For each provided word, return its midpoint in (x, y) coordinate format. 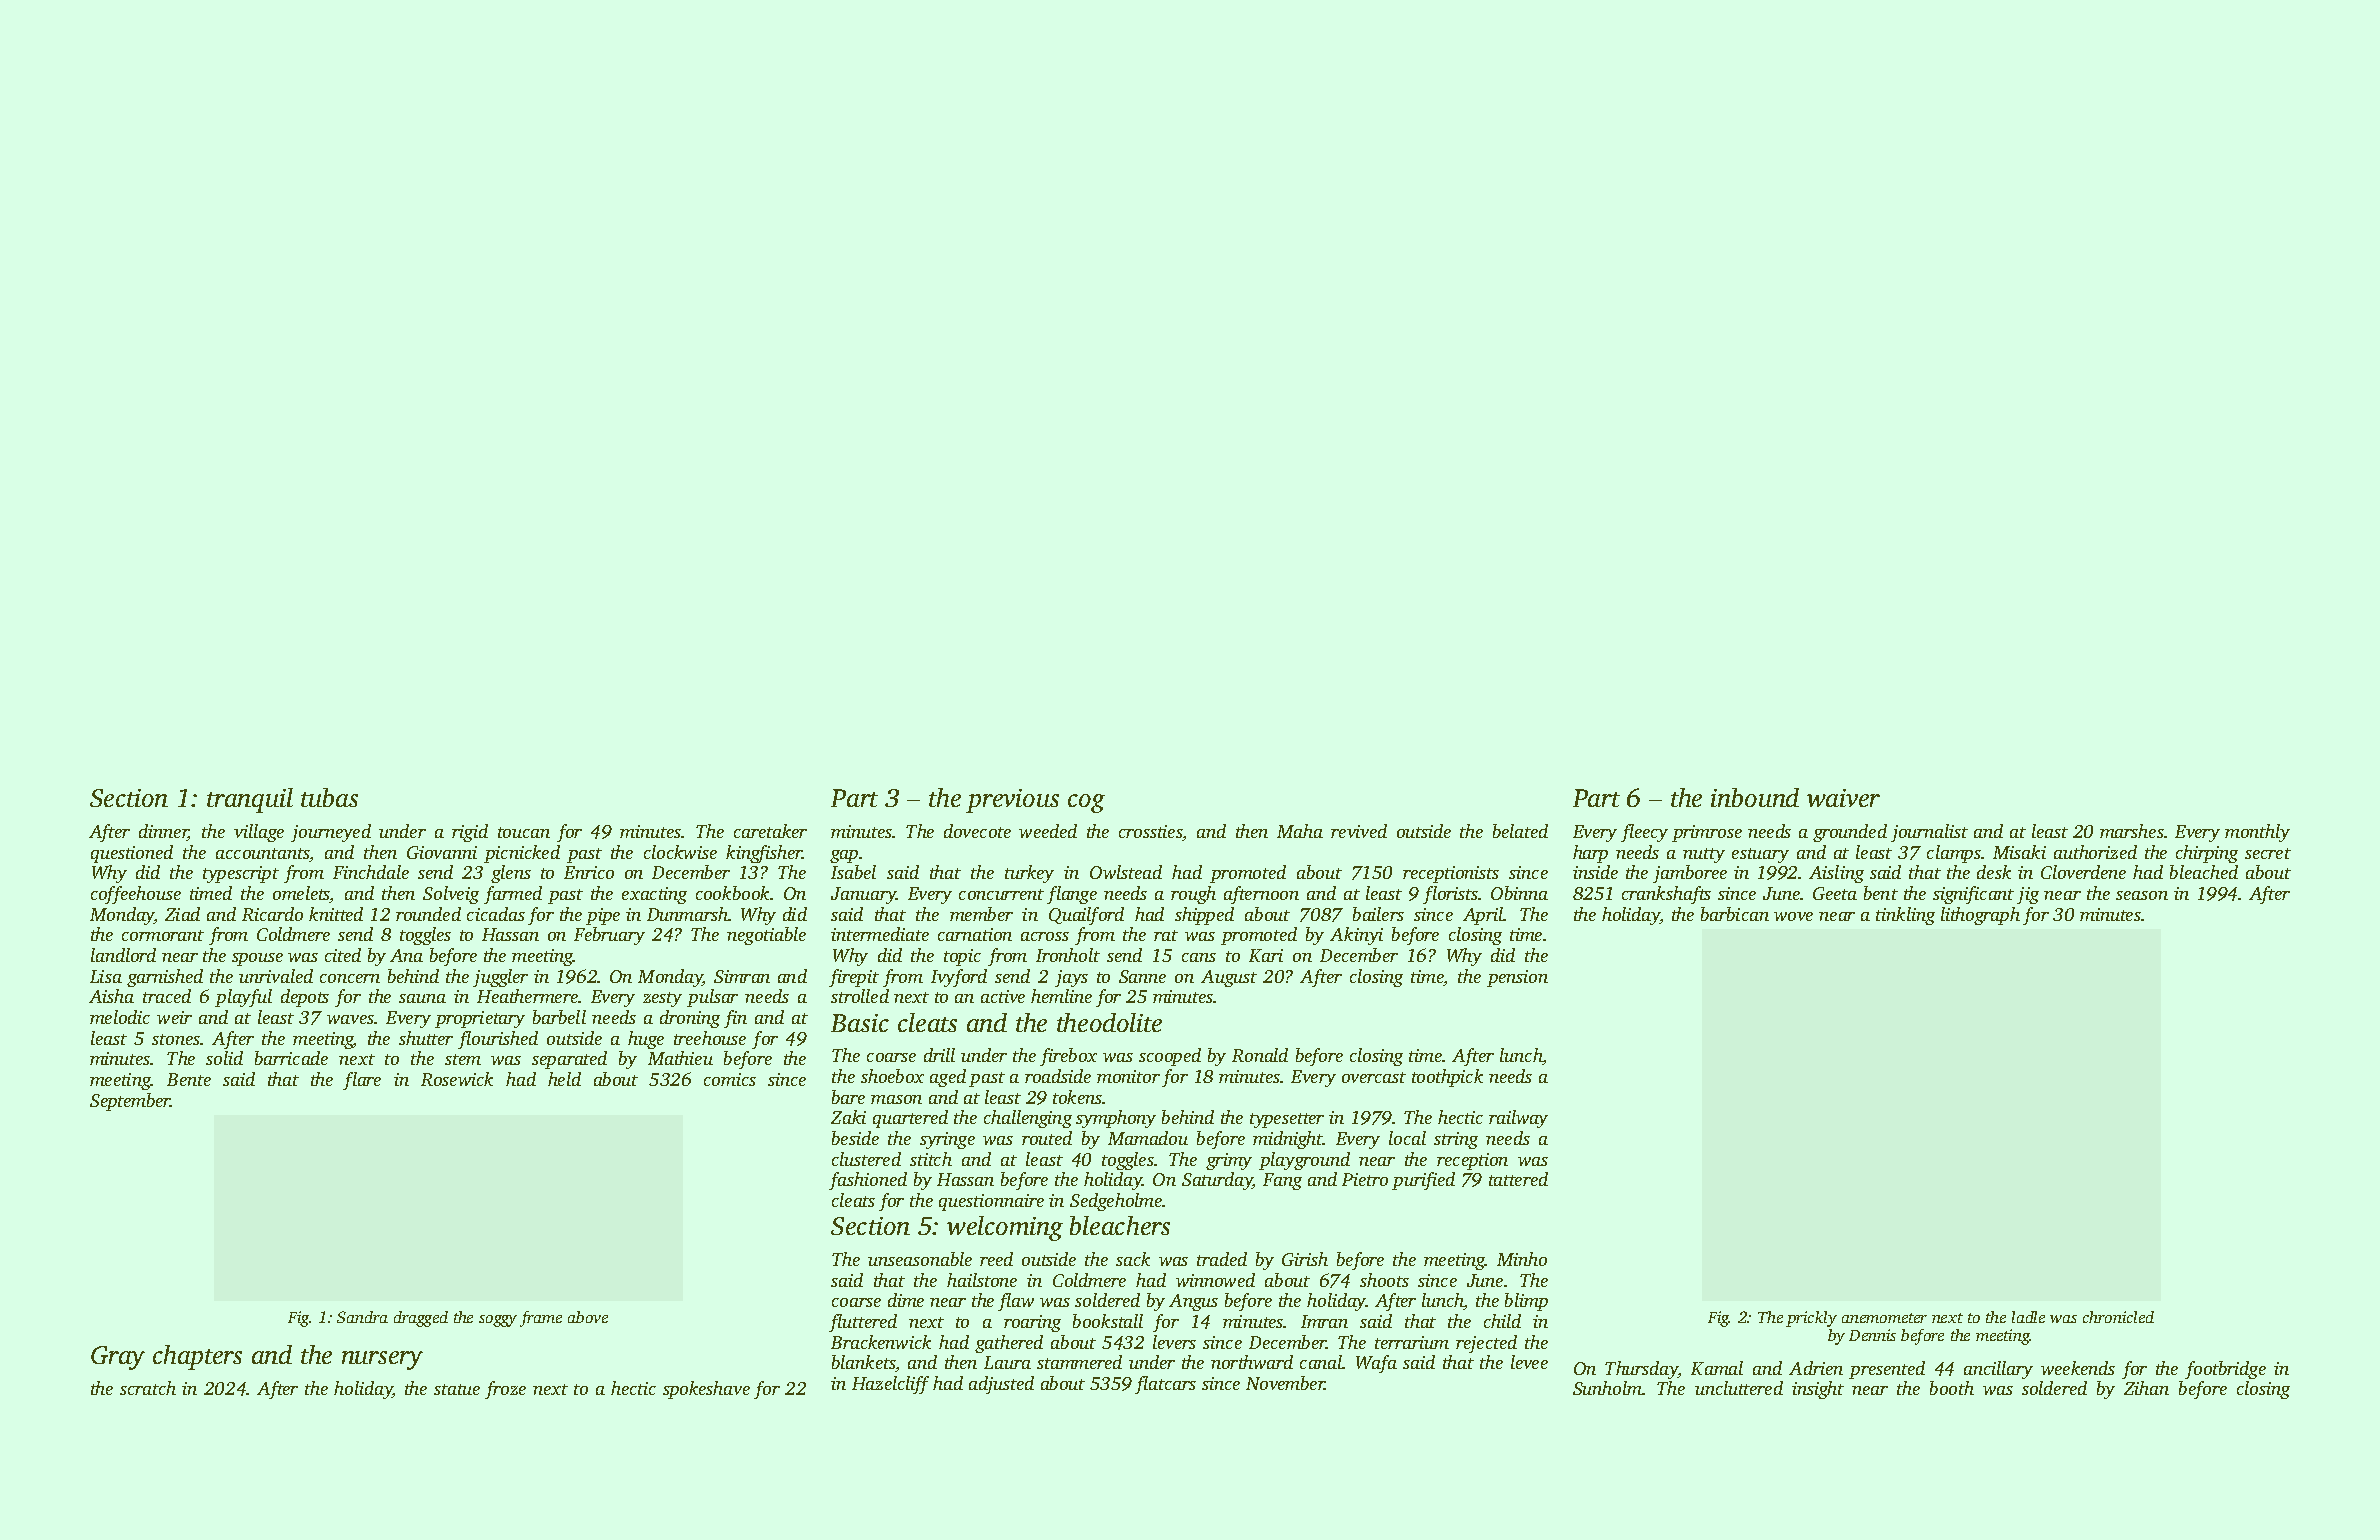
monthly (2257, 833)
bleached (2204, 872)
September (130, 1102)
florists (1450, 895)
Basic (860, 1023)
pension (1517, 978)
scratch (148, 1388)
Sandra (362, 1317)
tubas (329, 797)
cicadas (496, 914)
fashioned (868, 1181)
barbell (559, 1017)
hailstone (982, 1280)
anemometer (1884, 1318)
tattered (1518, 1179)
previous (1012, 801)
